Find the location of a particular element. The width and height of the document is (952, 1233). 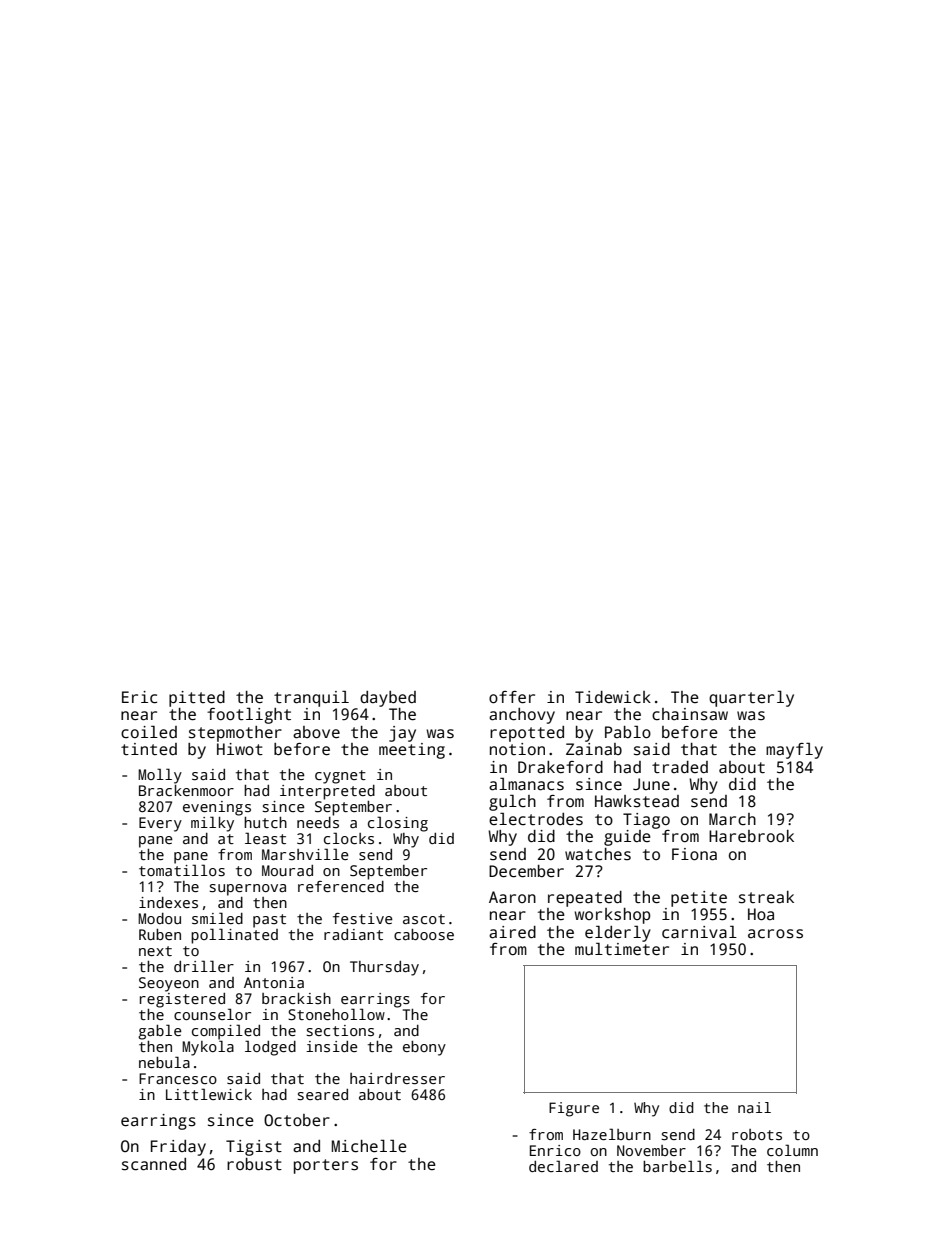

mayfly is located at coordinates (794, 750).
